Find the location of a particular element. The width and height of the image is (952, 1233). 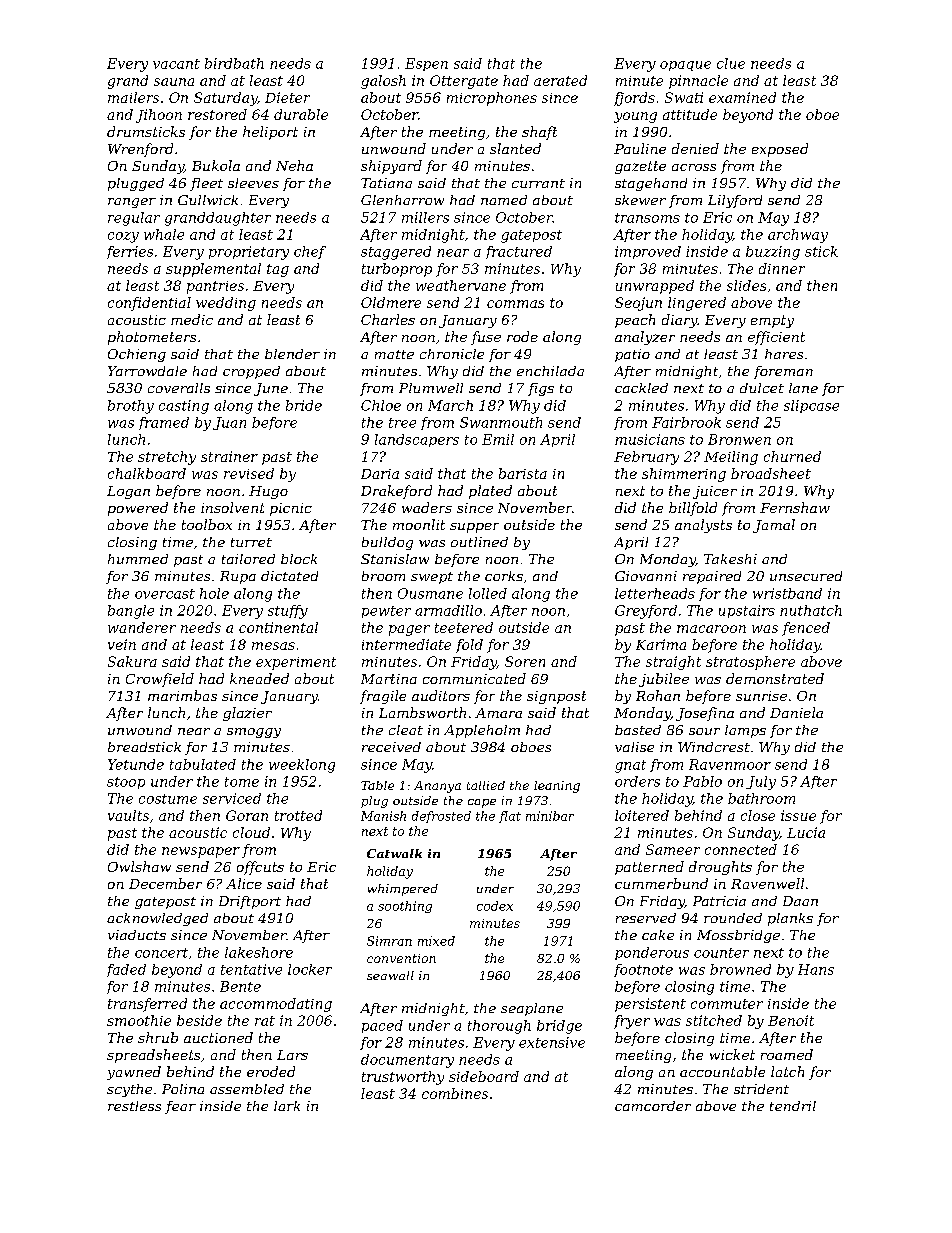

pantries is located at coordinates (215, 287).
